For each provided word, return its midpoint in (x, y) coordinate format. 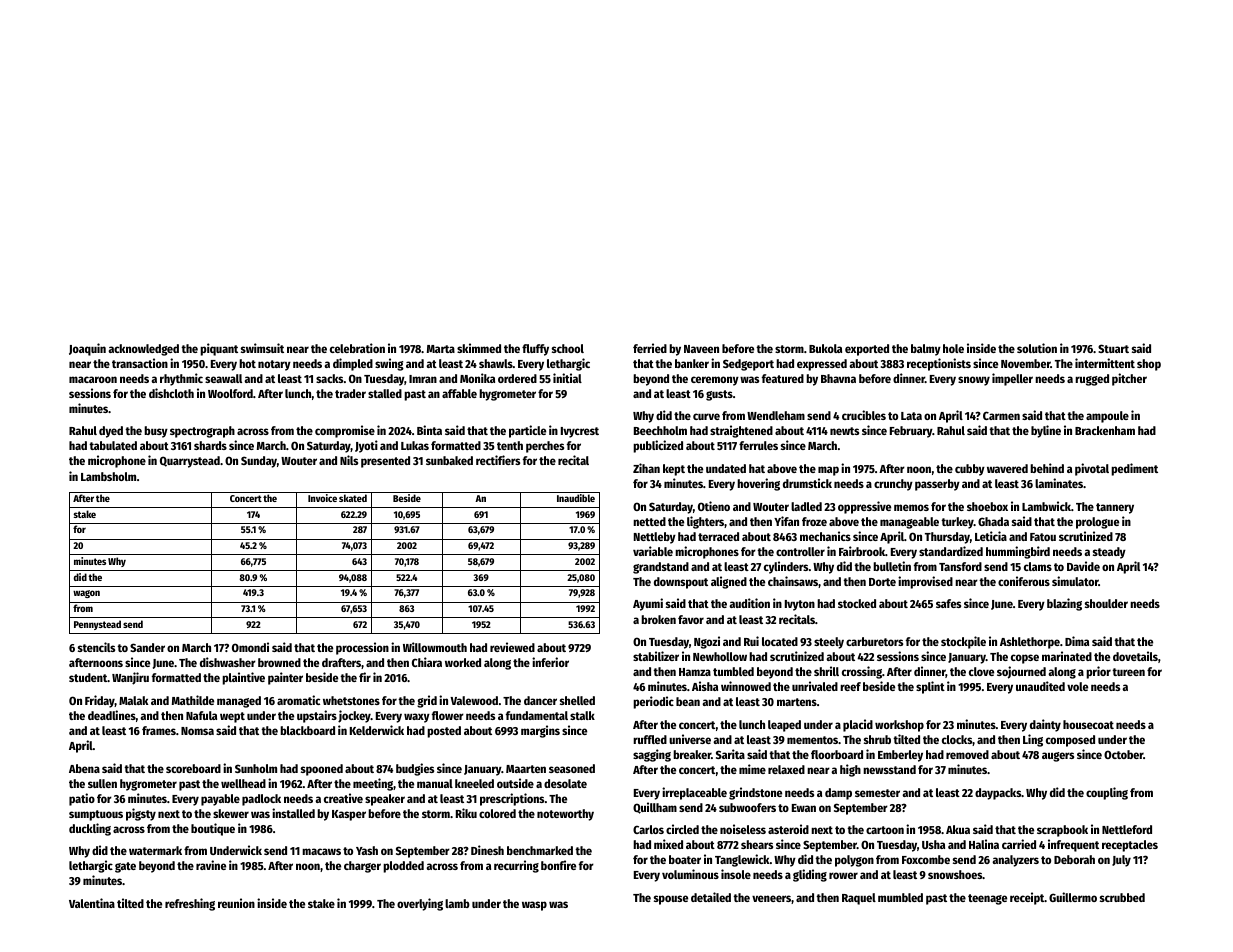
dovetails (1135, 656)
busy (156, 432)
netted (649, 521)
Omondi (250, 647)
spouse (671, 900)
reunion (236, 903)
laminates (1059, 483)
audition (749, 603)
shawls (496, 363)
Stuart (1113, 348)
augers (1058, 757)
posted (444, 732)
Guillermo (1073, 897)
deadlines (112, 715)
